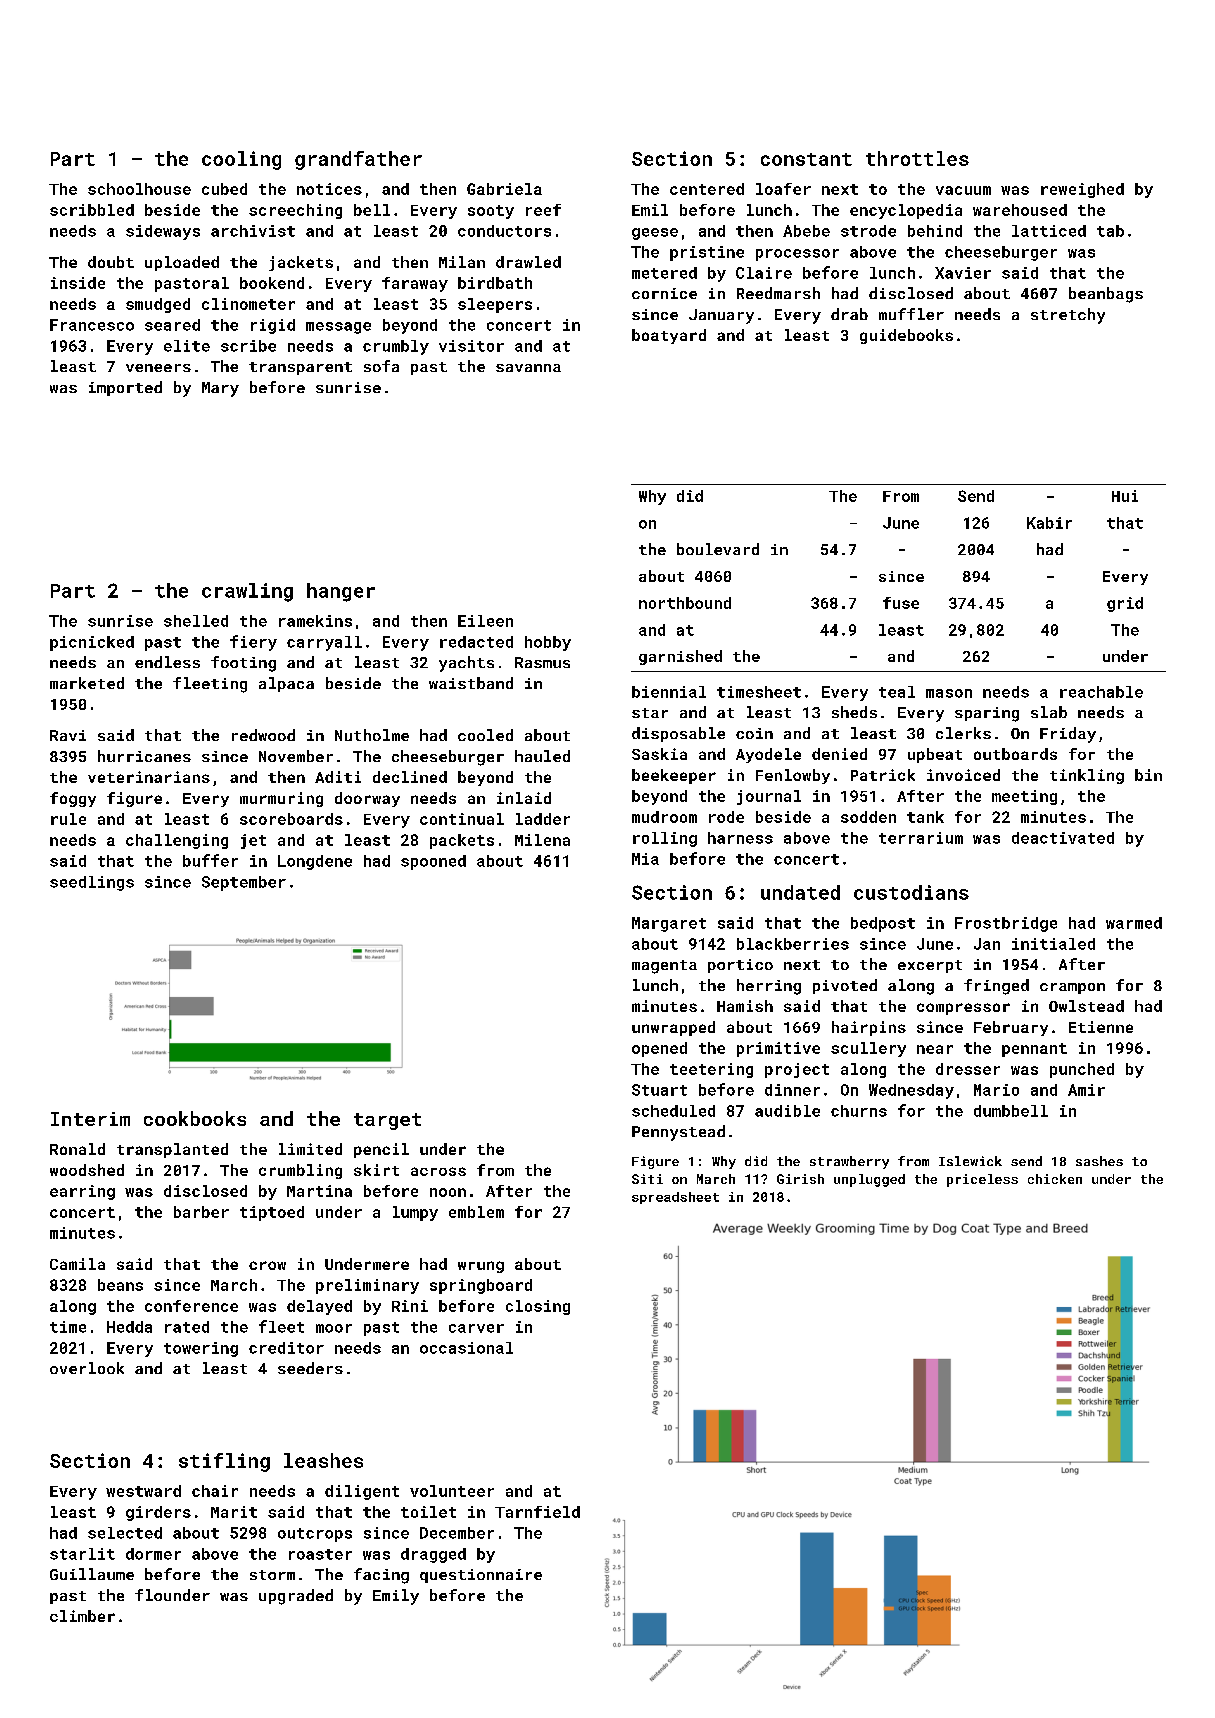 The image size is (1215, 1718). I want to click on Hui, so click(1125, 496).
